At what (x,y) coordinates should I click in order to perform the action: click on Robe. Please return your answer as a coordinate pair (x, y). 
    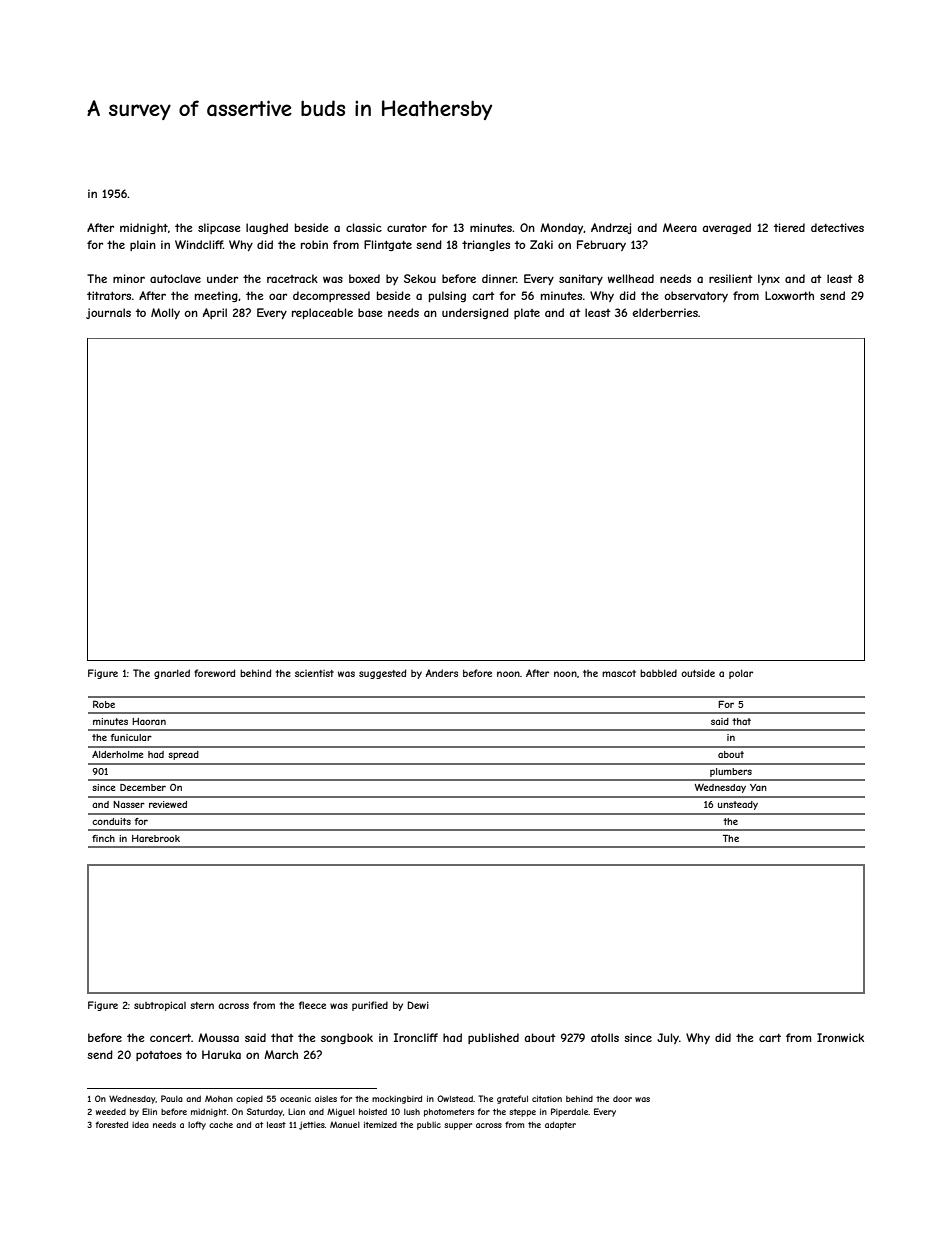
    Looking at the image, I should click on (104, 704).
